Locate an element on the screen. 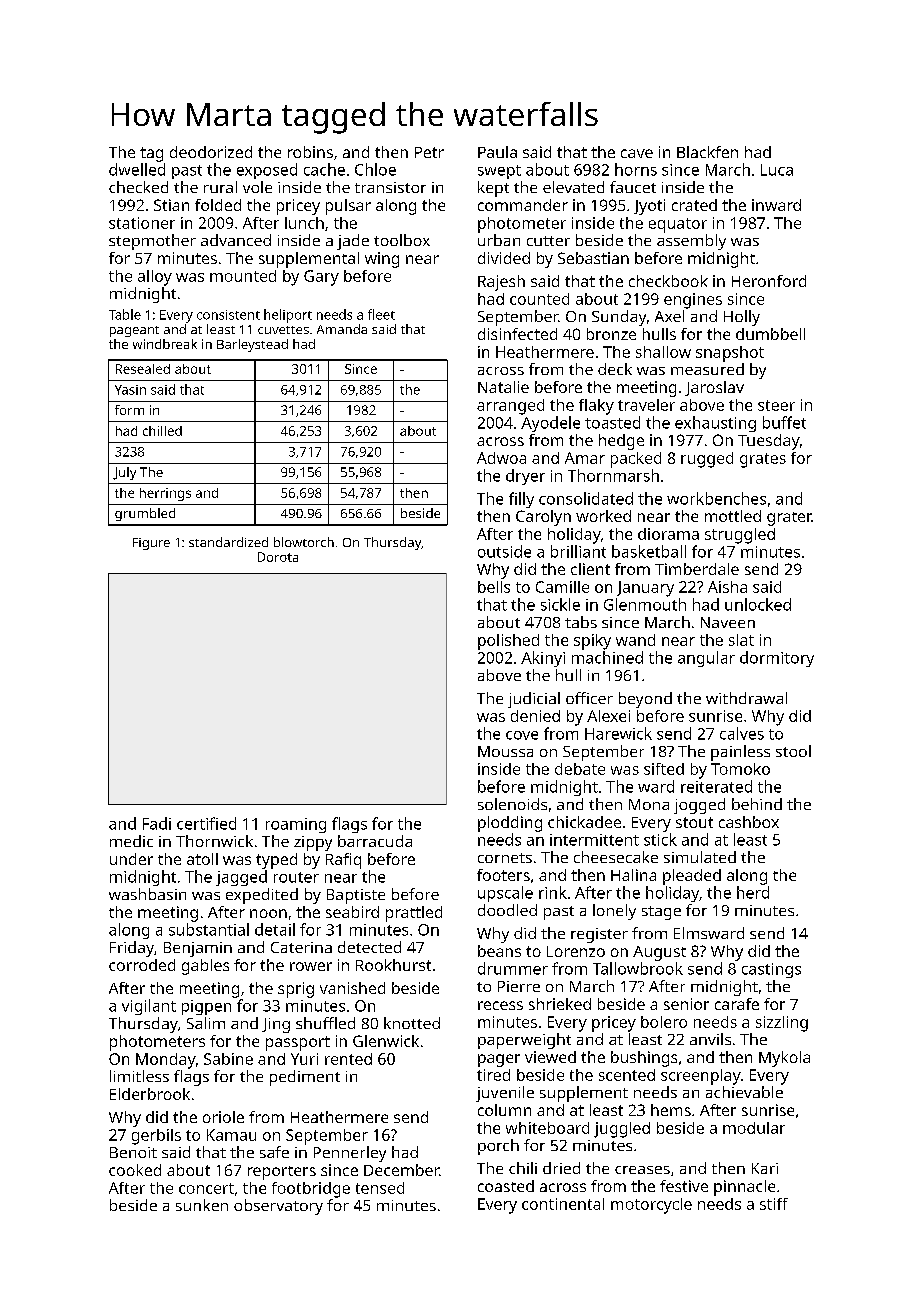  certified is located at coordinates (206, 823).
